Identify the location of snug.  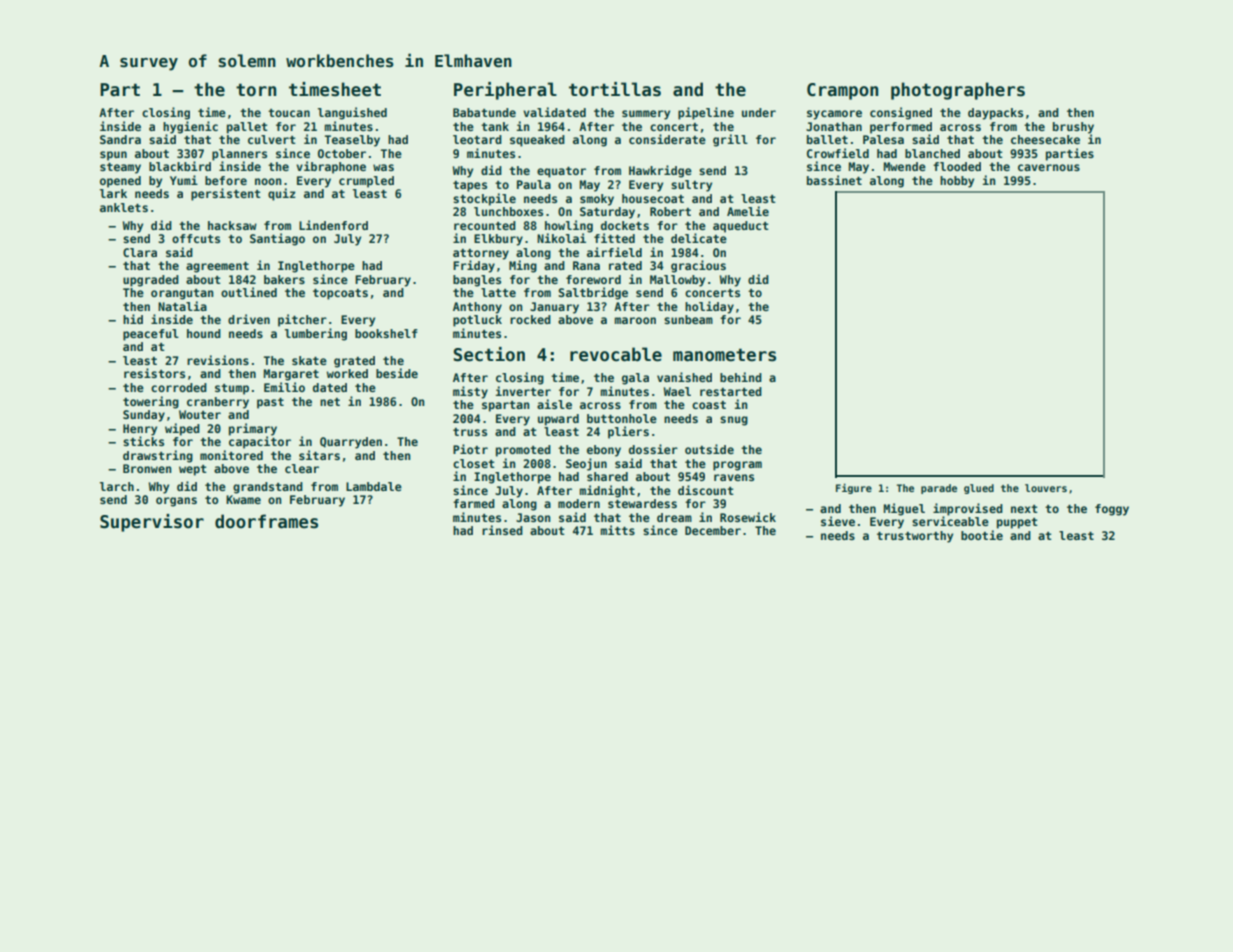
(734, 421).
